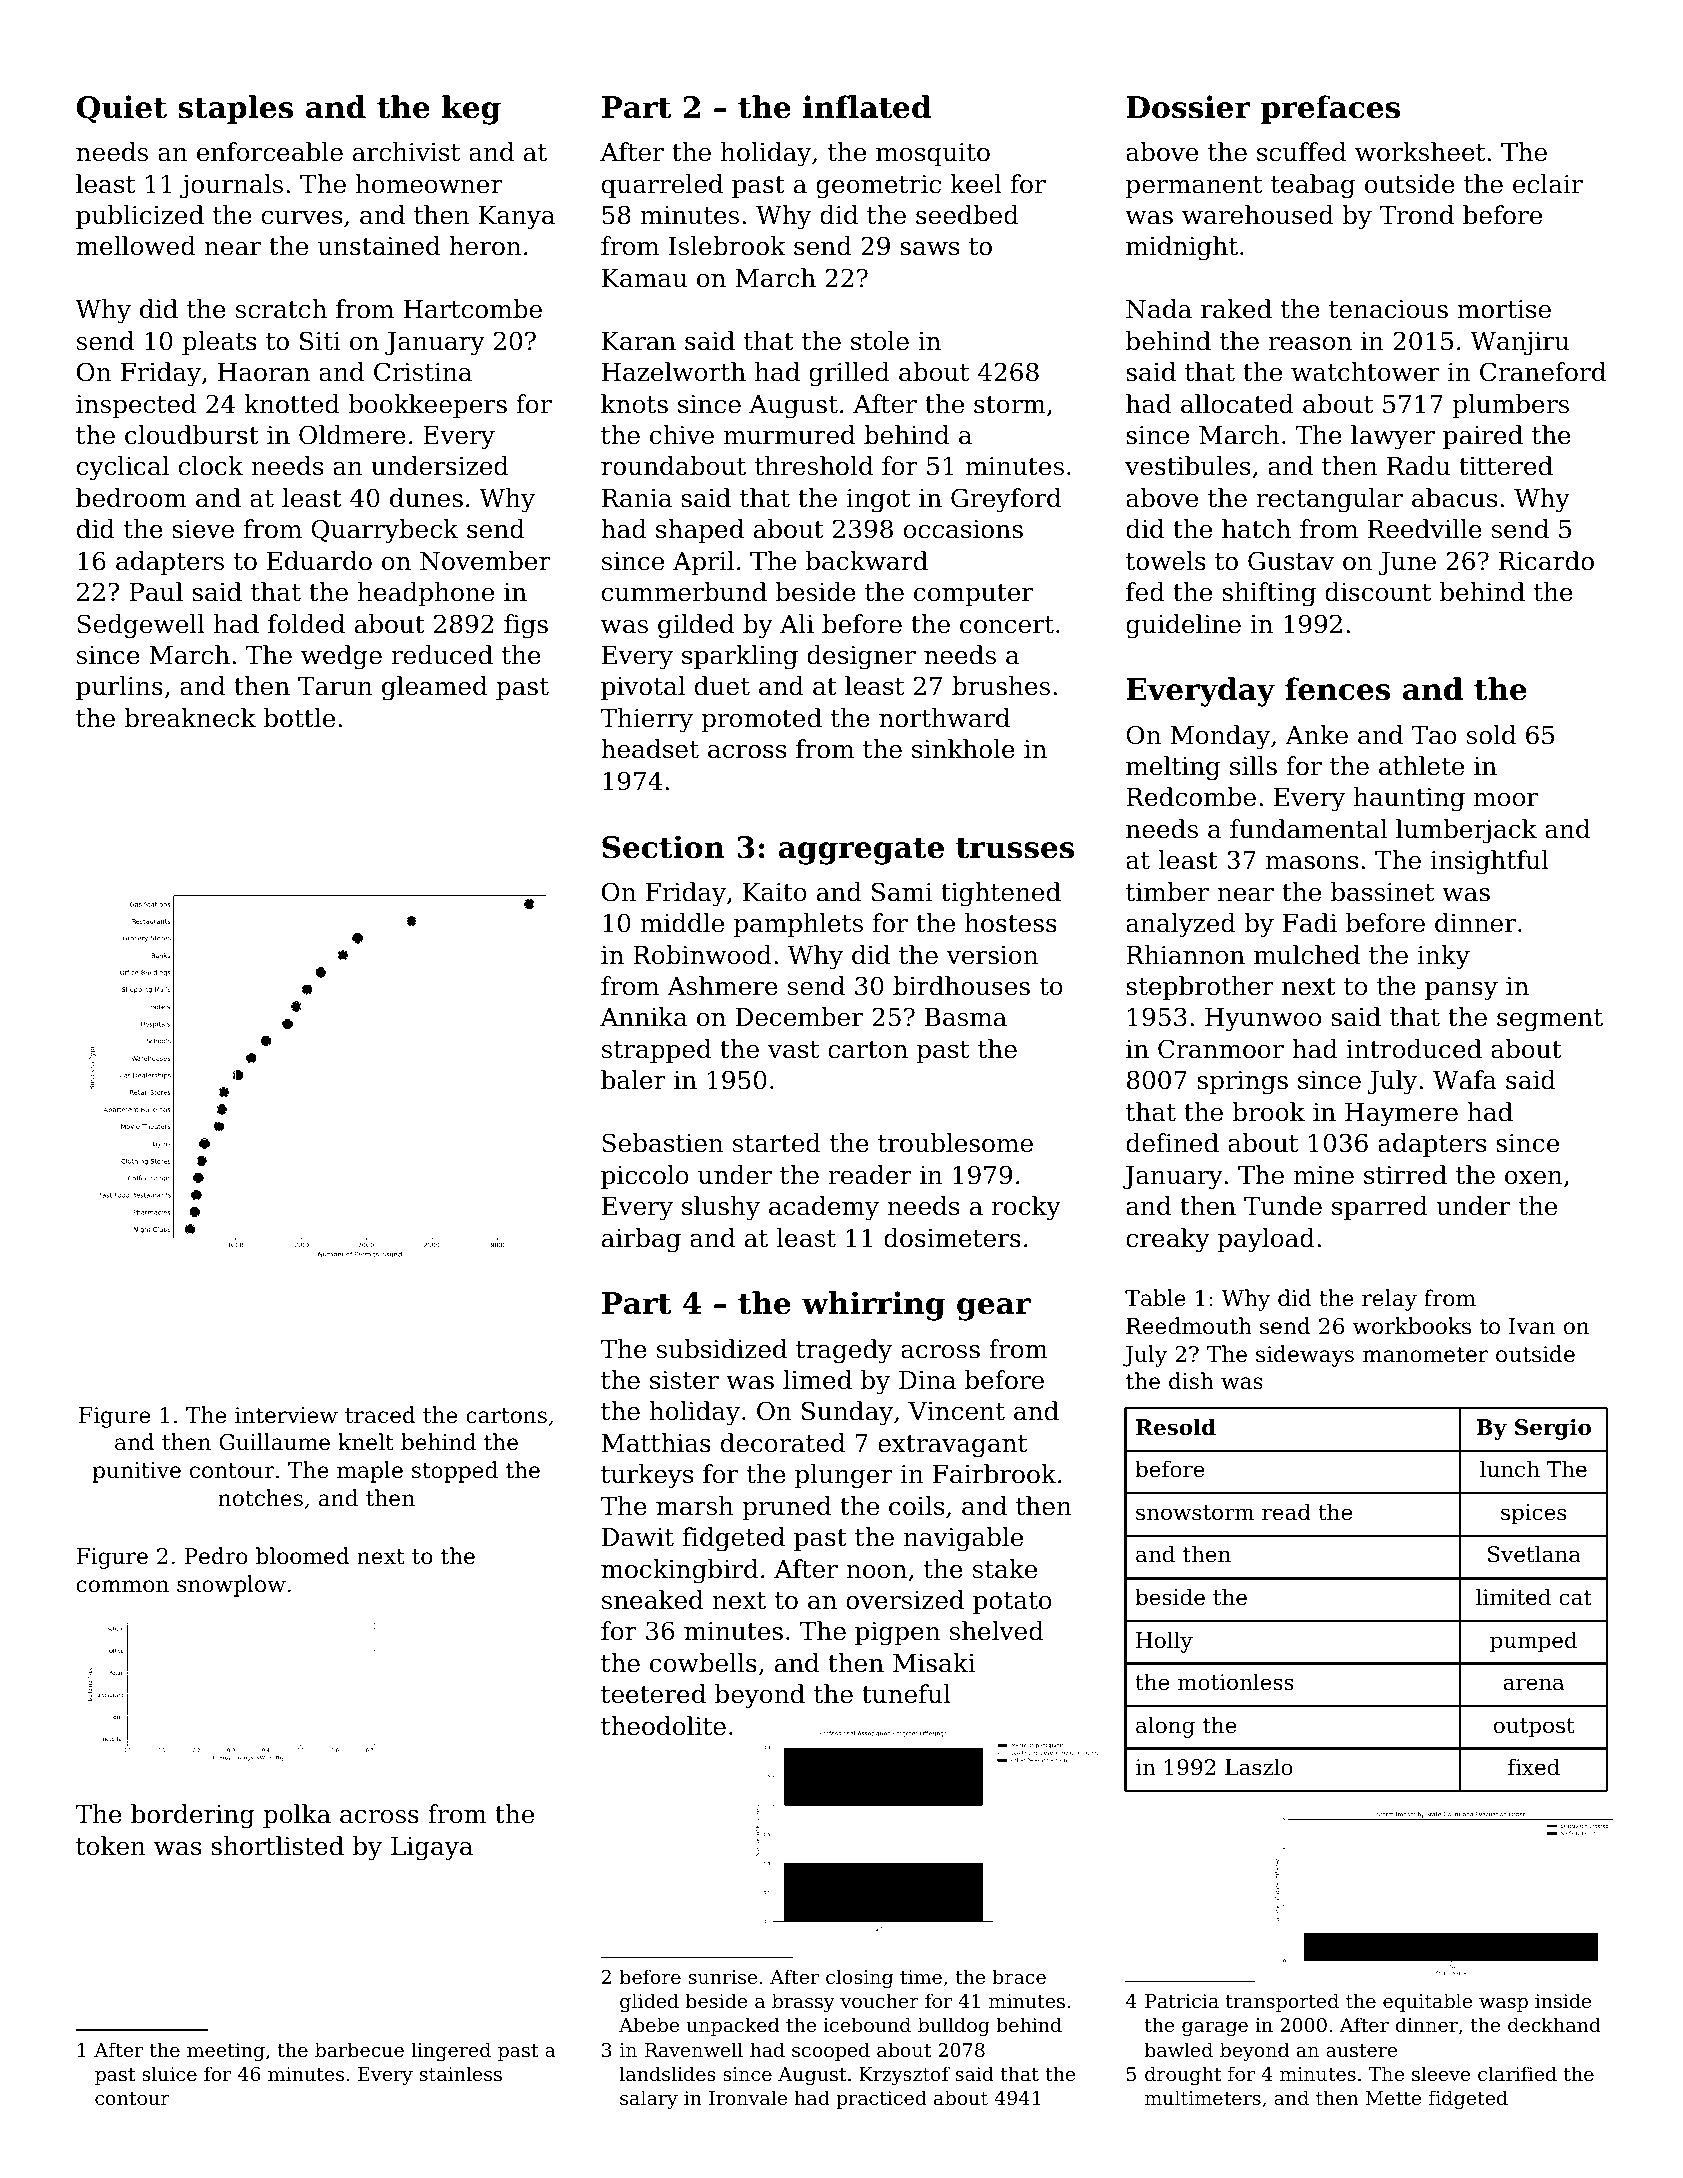 This screenshot has height=2178, width=1683. What do you see at coordinates (662, 1143) in the screenshot?
I see `Sebastien` at bounding box center [662, 1143].
